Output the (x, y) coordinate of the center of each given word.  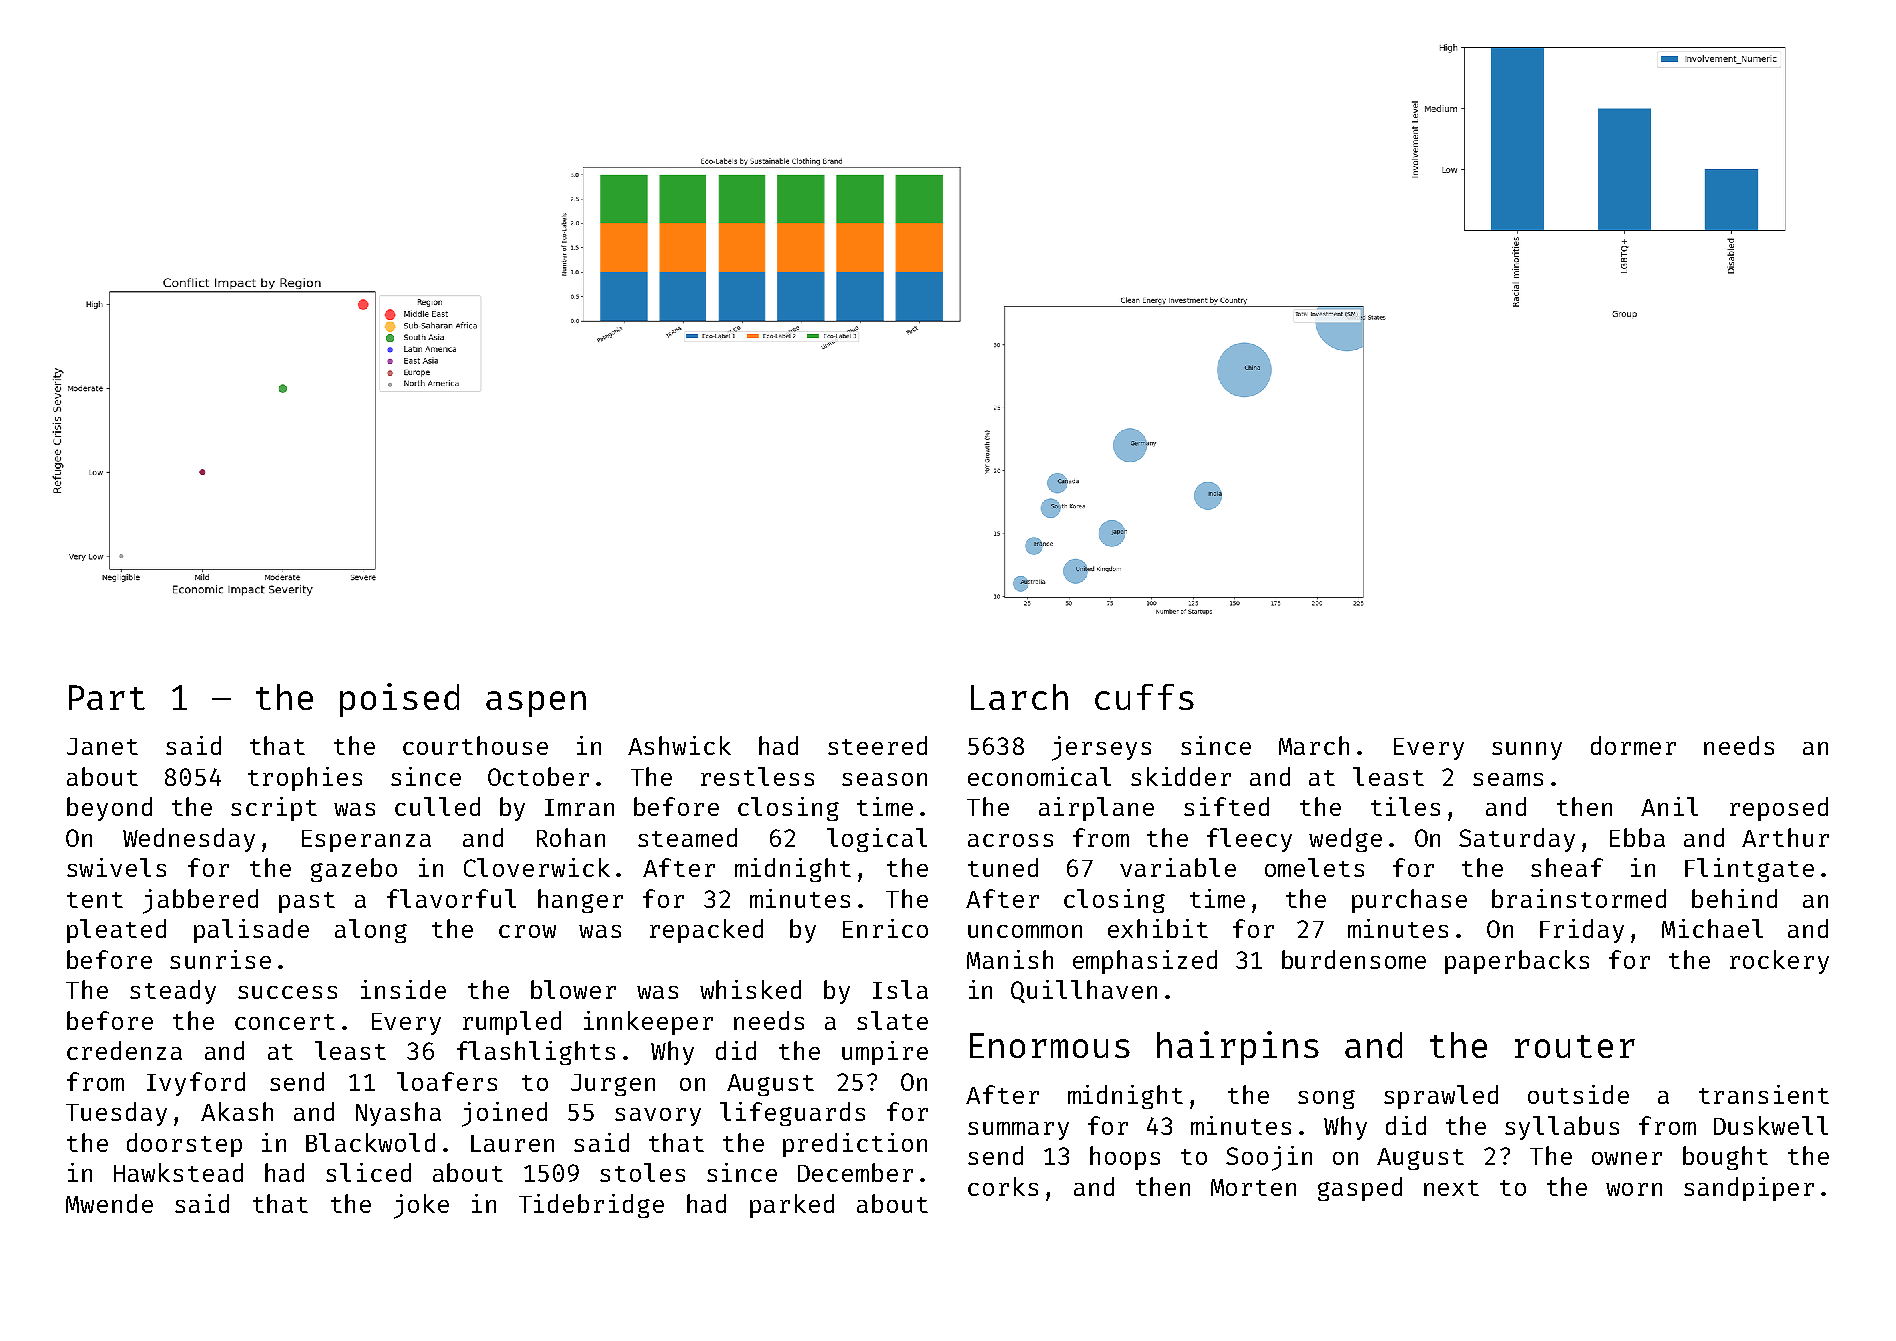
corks (1003, 1186)
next (1451, 1188)
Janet (102, 746)
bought (1725, 1158)
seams (1508, 779)
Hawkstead (178, 1172)
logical (877, 840)
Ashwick (679, 745)
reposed (1779, 809)
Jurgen (613, 1085)
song (1326, 1099)
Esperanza (366, 841)
